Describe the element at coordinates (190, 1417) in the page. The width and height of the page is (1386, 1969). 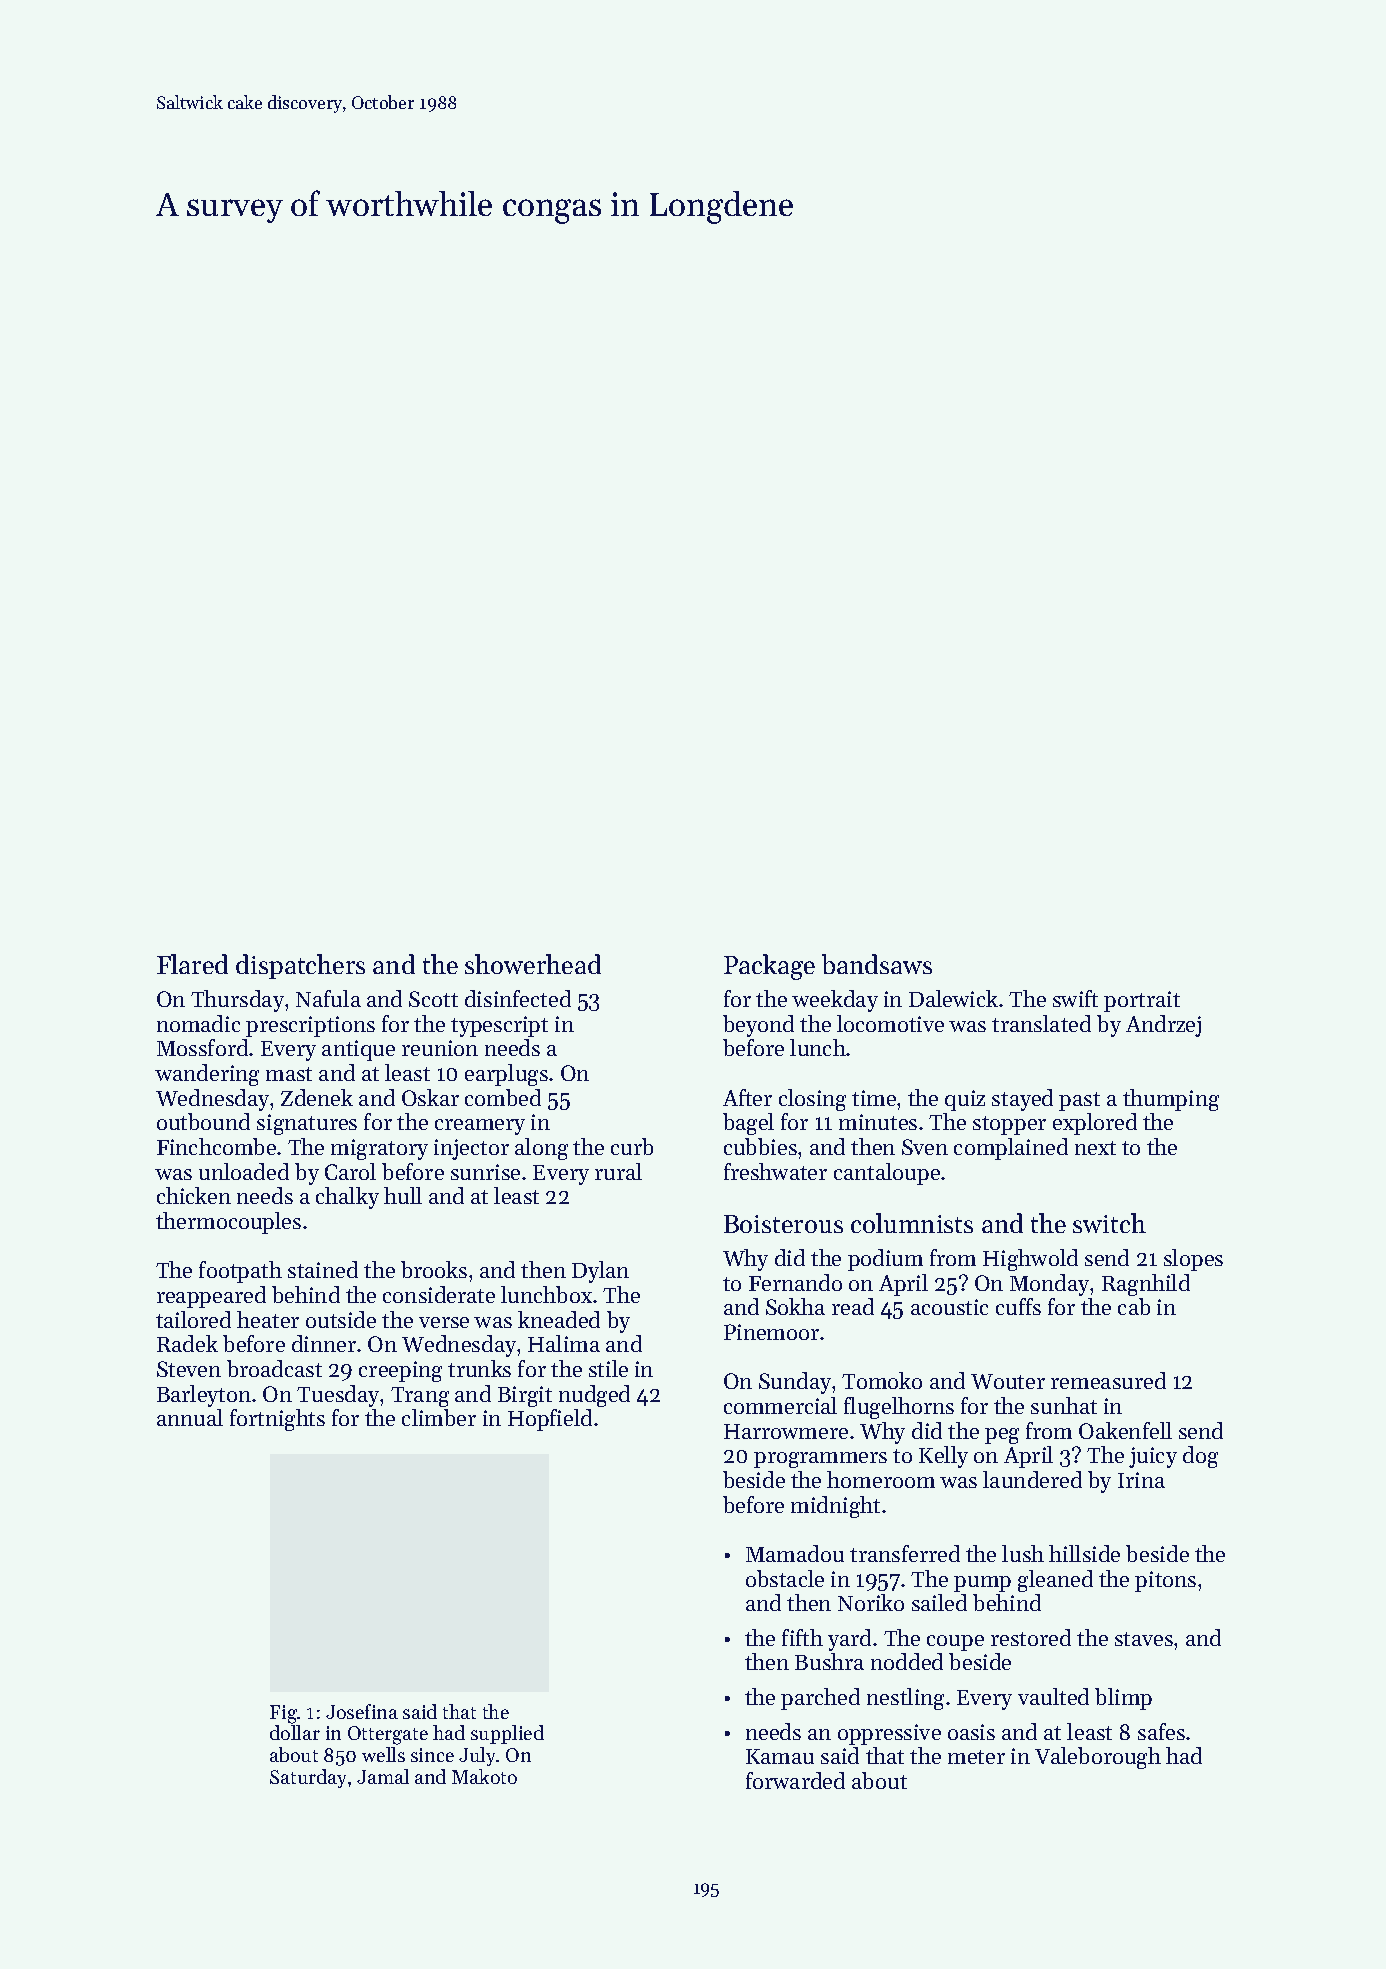
I see `annual` at that location.
